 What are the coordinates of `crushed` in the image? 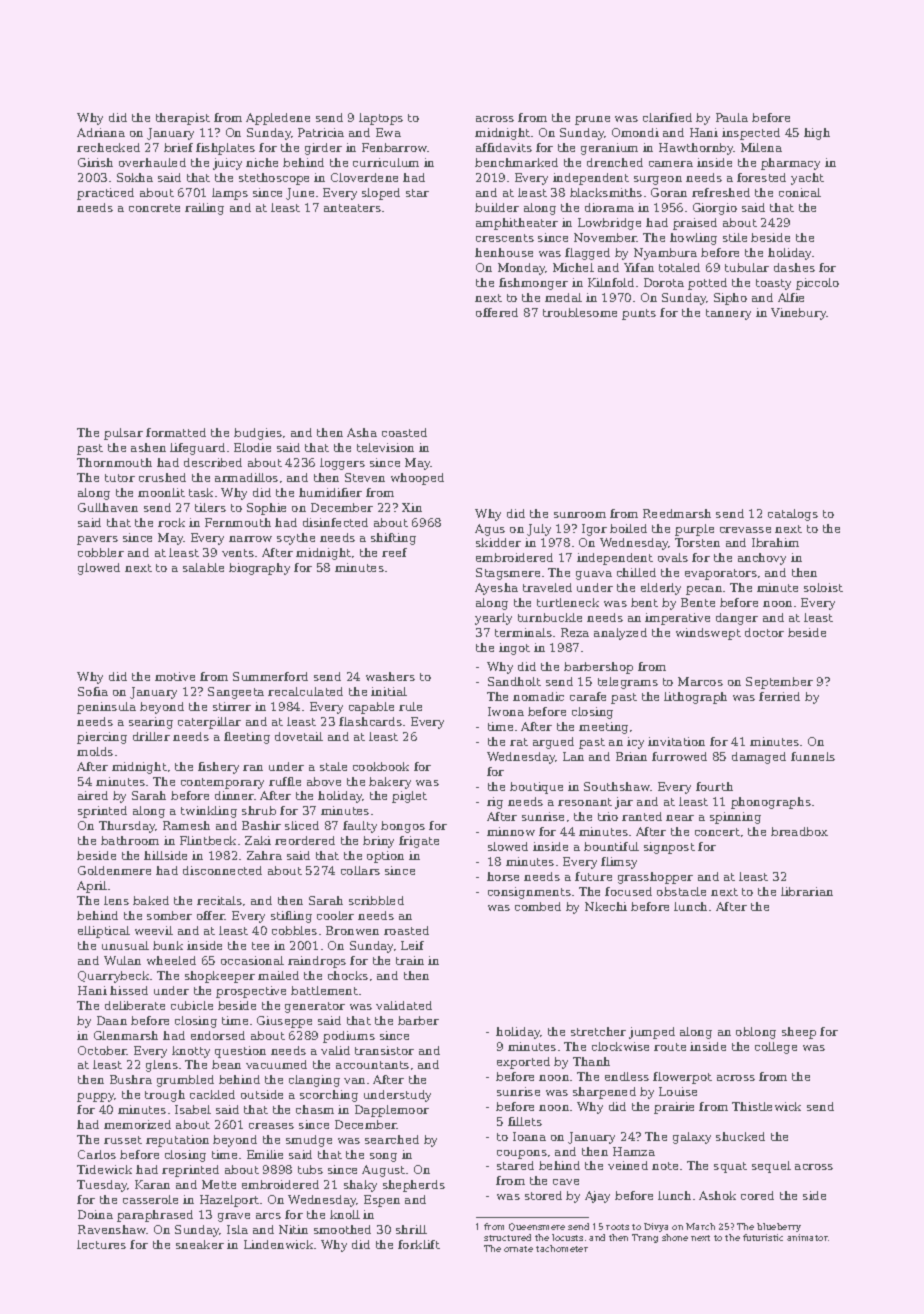 It's located at (162, 477).
